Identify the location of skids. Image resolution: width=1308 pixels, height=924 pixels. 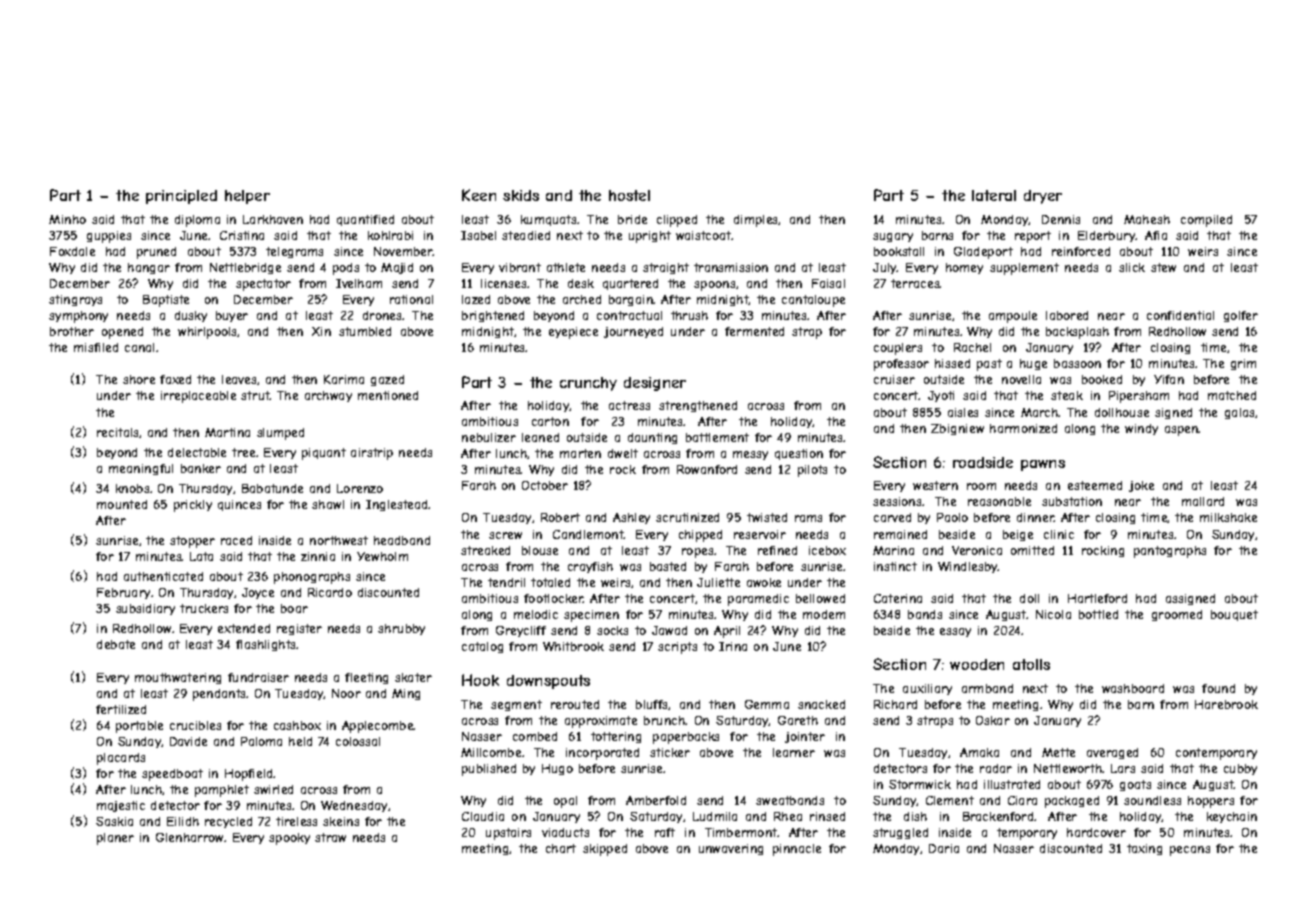
(521, 195).
